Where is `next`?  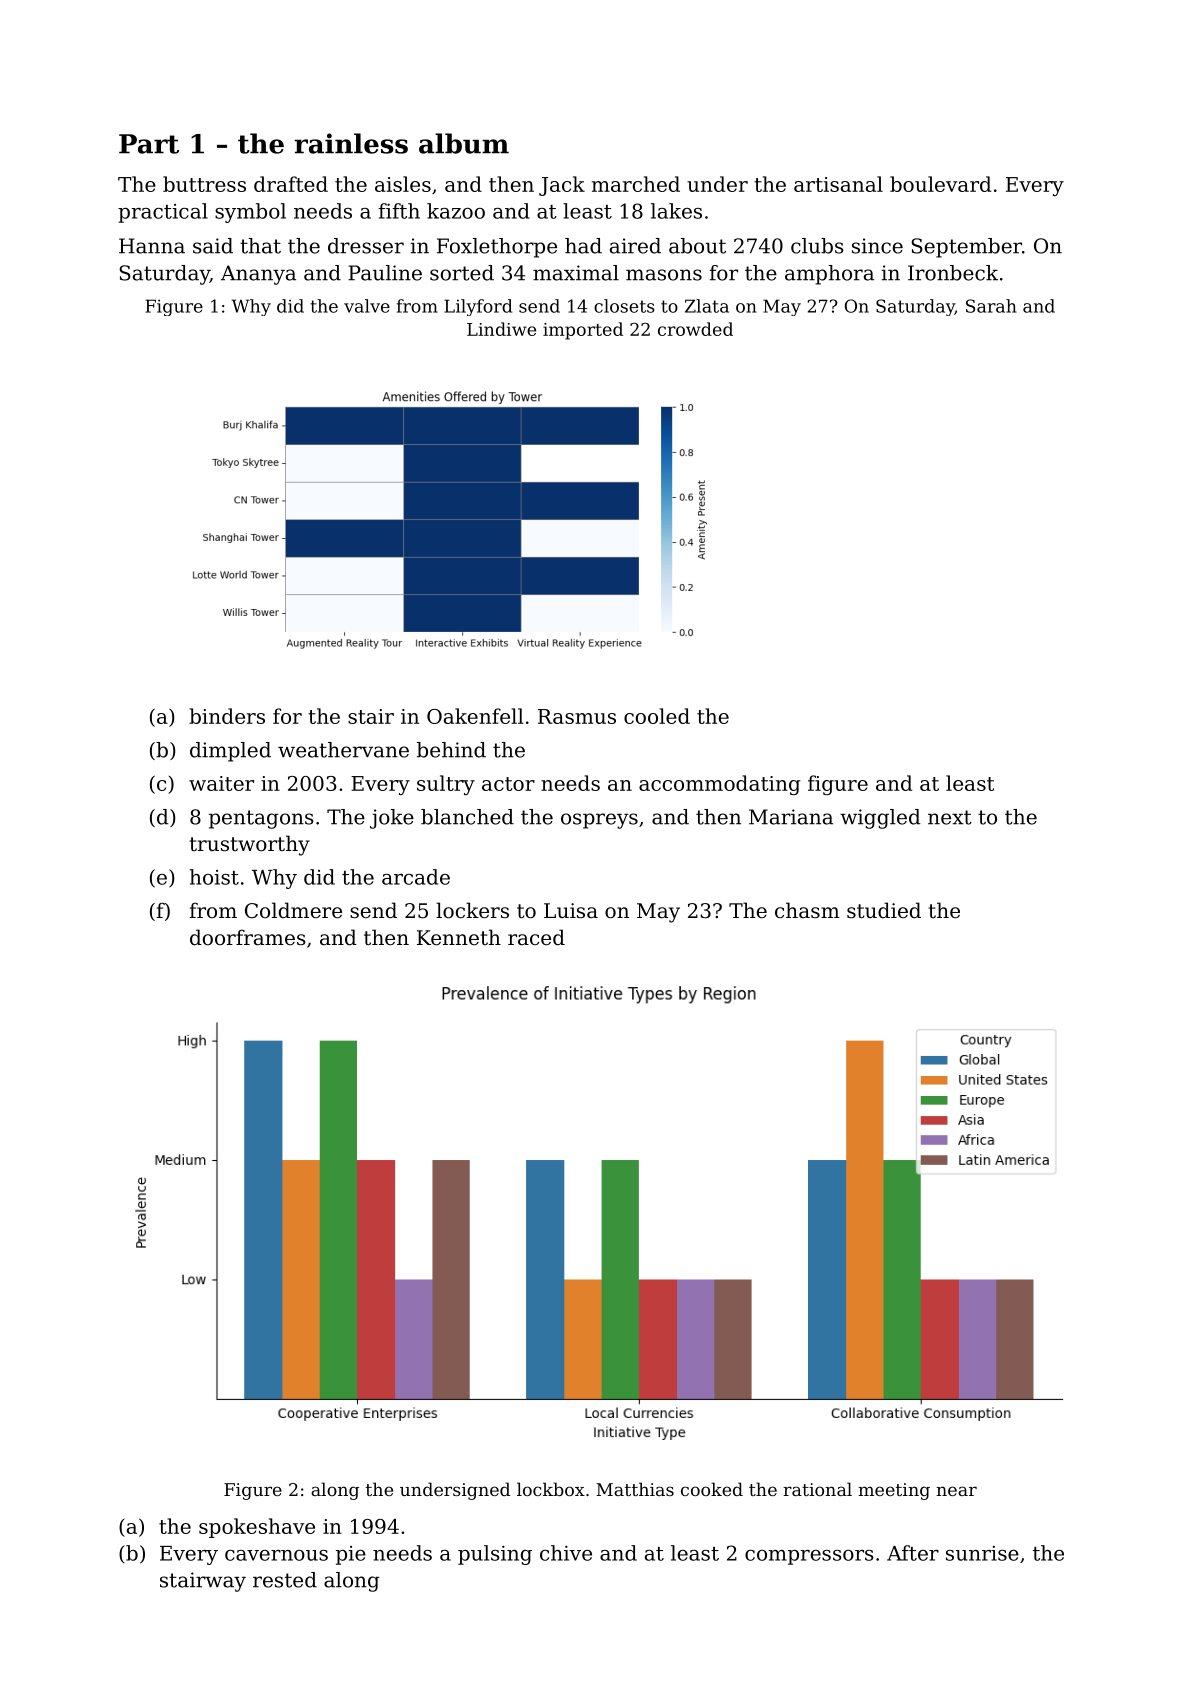 next is located at coordinates (950, 817).
